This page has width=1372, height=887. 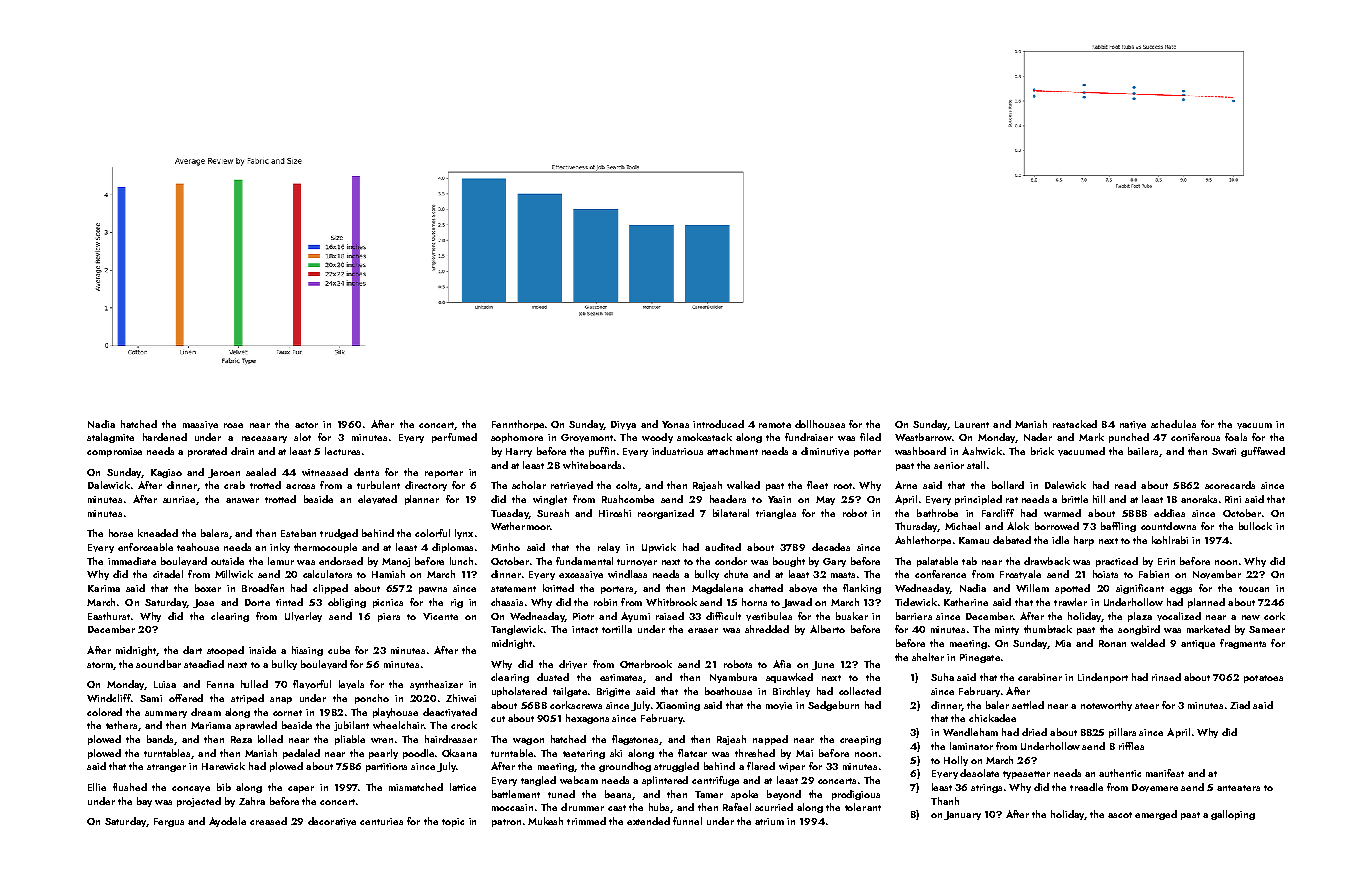 What do you see at coordinates (1267, 629) in the page?
I see `Sameer` at bounding box center [1267, 629].
